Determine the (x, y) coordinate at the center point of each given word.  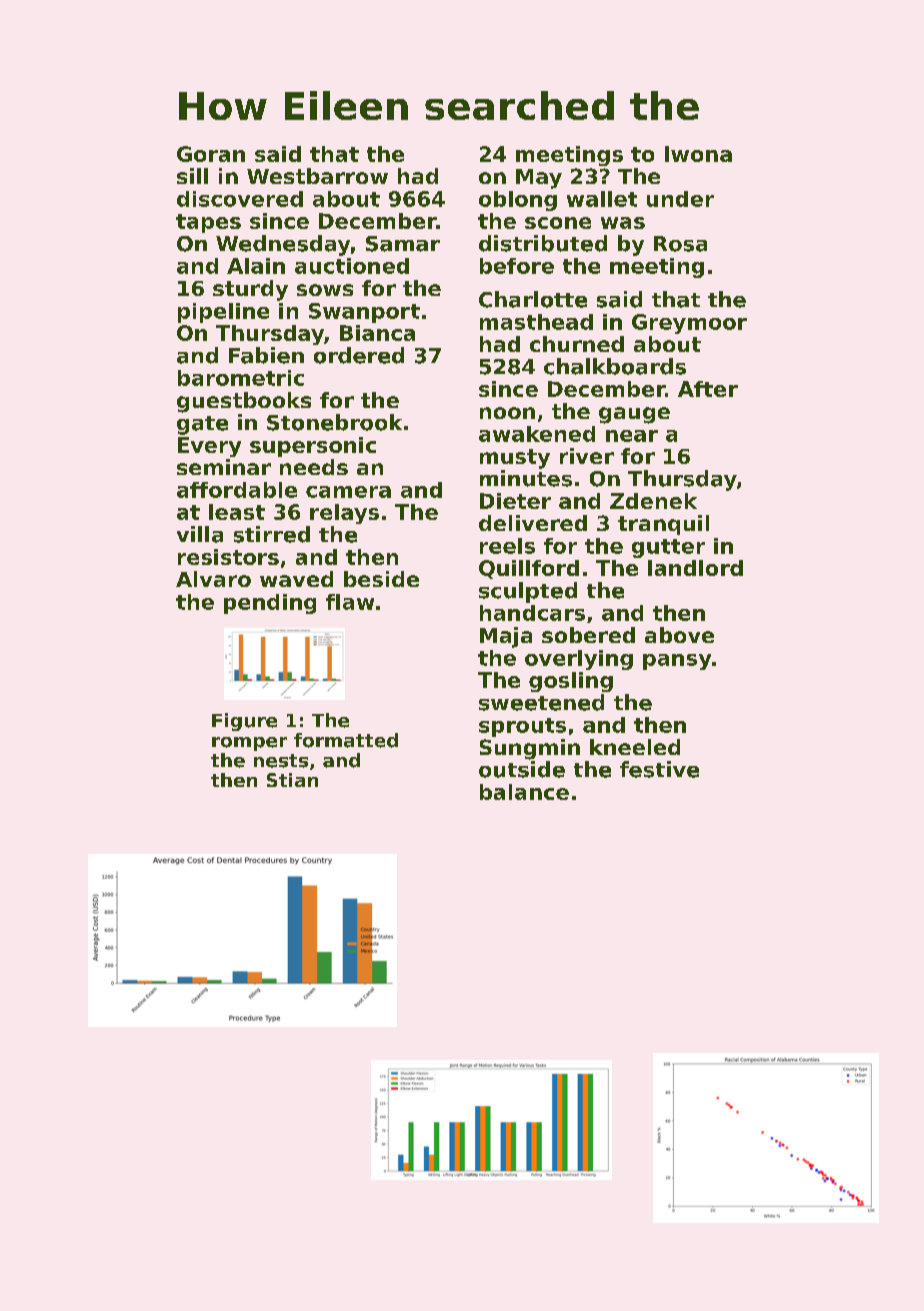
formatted (346, 740)
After (708, 389)
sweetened (541, 702)
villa (200, 534)
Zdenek (653, 501)
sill (192, 176)
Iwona (698, 154)
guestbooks (244, 402)
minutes (526, 478)
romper (249, 744)
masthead (536, 322)
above (679, 635)
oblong (518, 201)
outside (522, 769)
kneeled (635, 747)
